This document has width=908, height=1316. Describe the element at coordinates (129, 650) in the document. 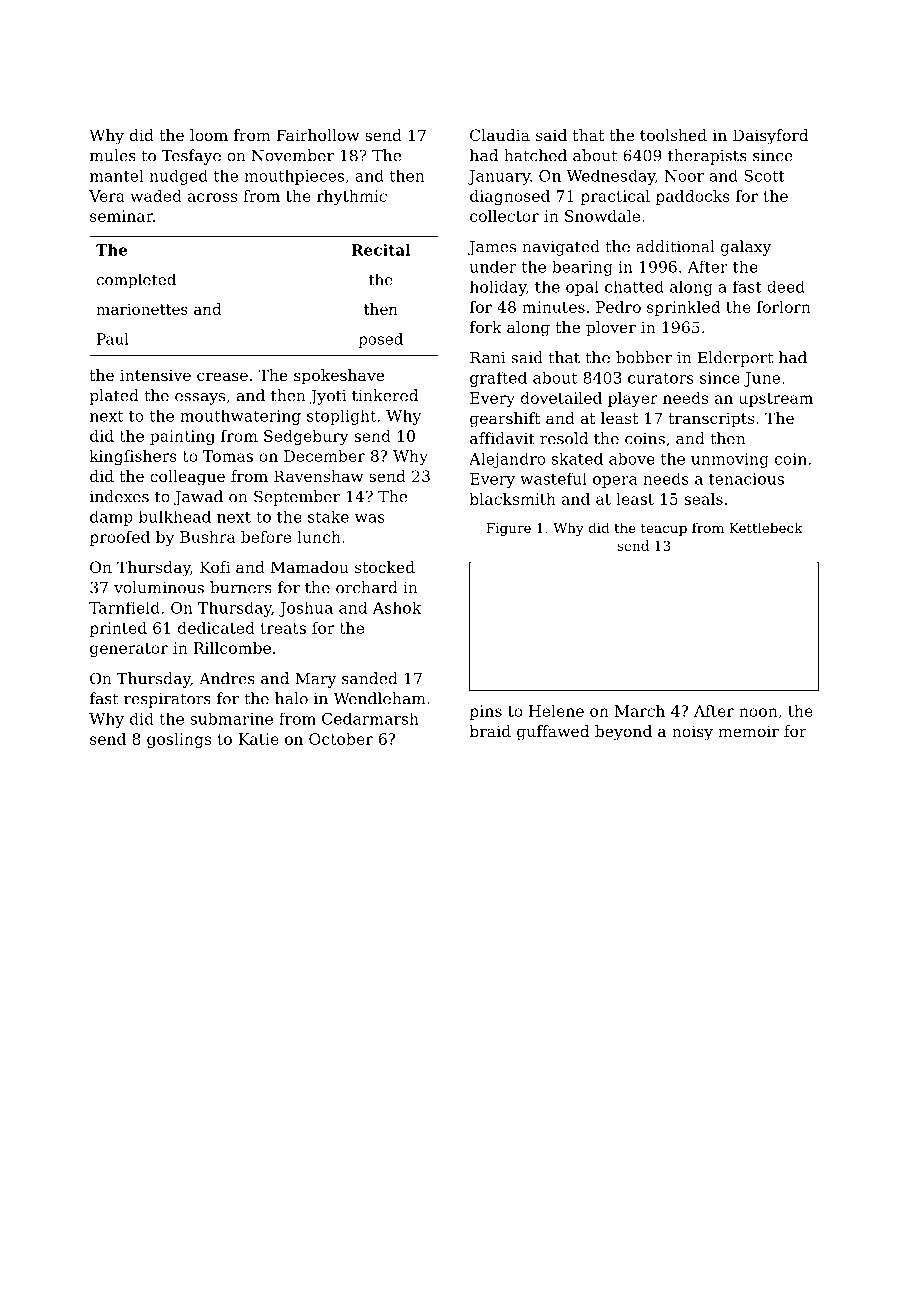

I see `generator` at that location.
